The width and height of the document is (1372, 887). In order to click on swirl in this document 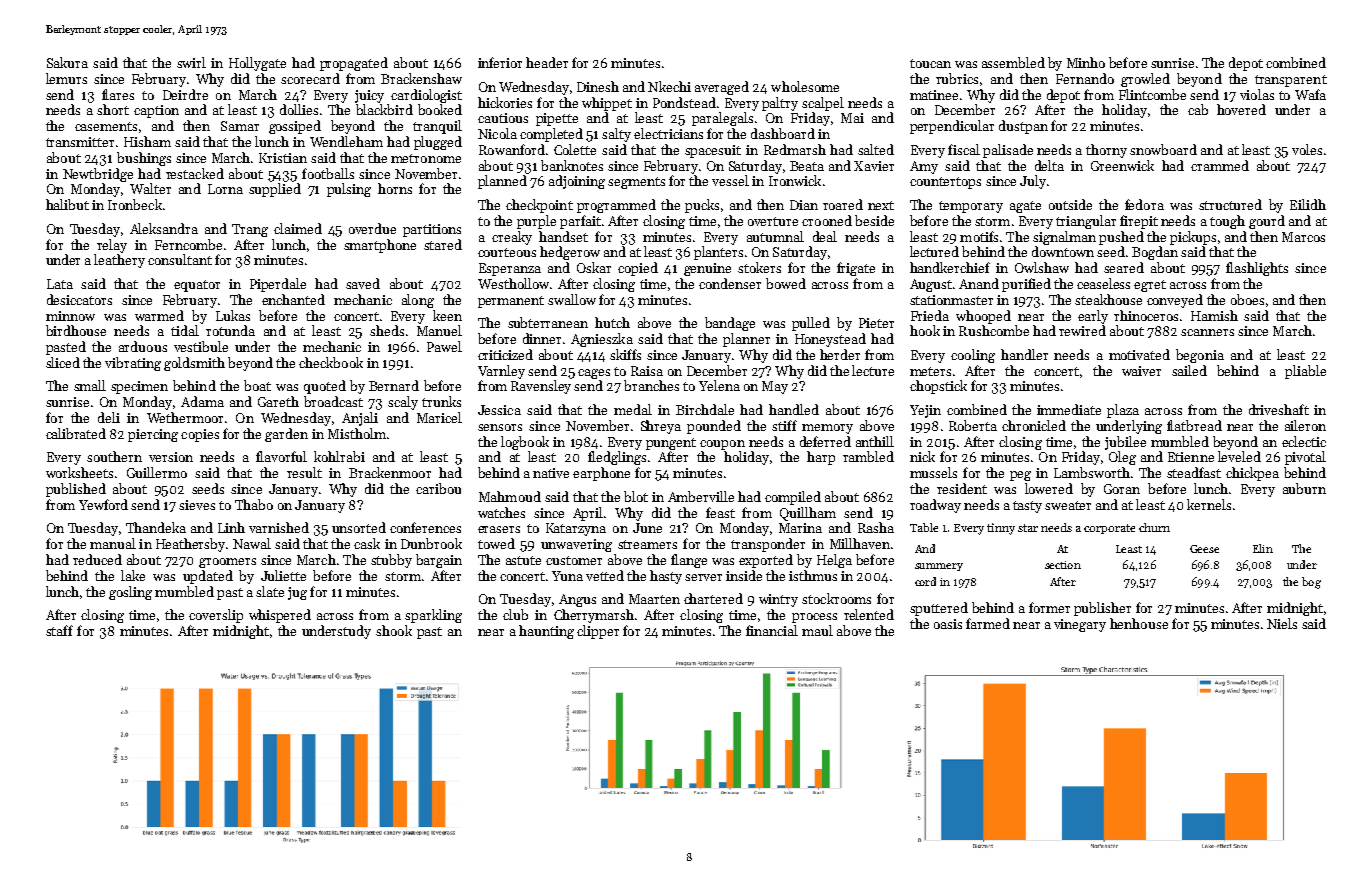, I will do `click(191, 62)`.
